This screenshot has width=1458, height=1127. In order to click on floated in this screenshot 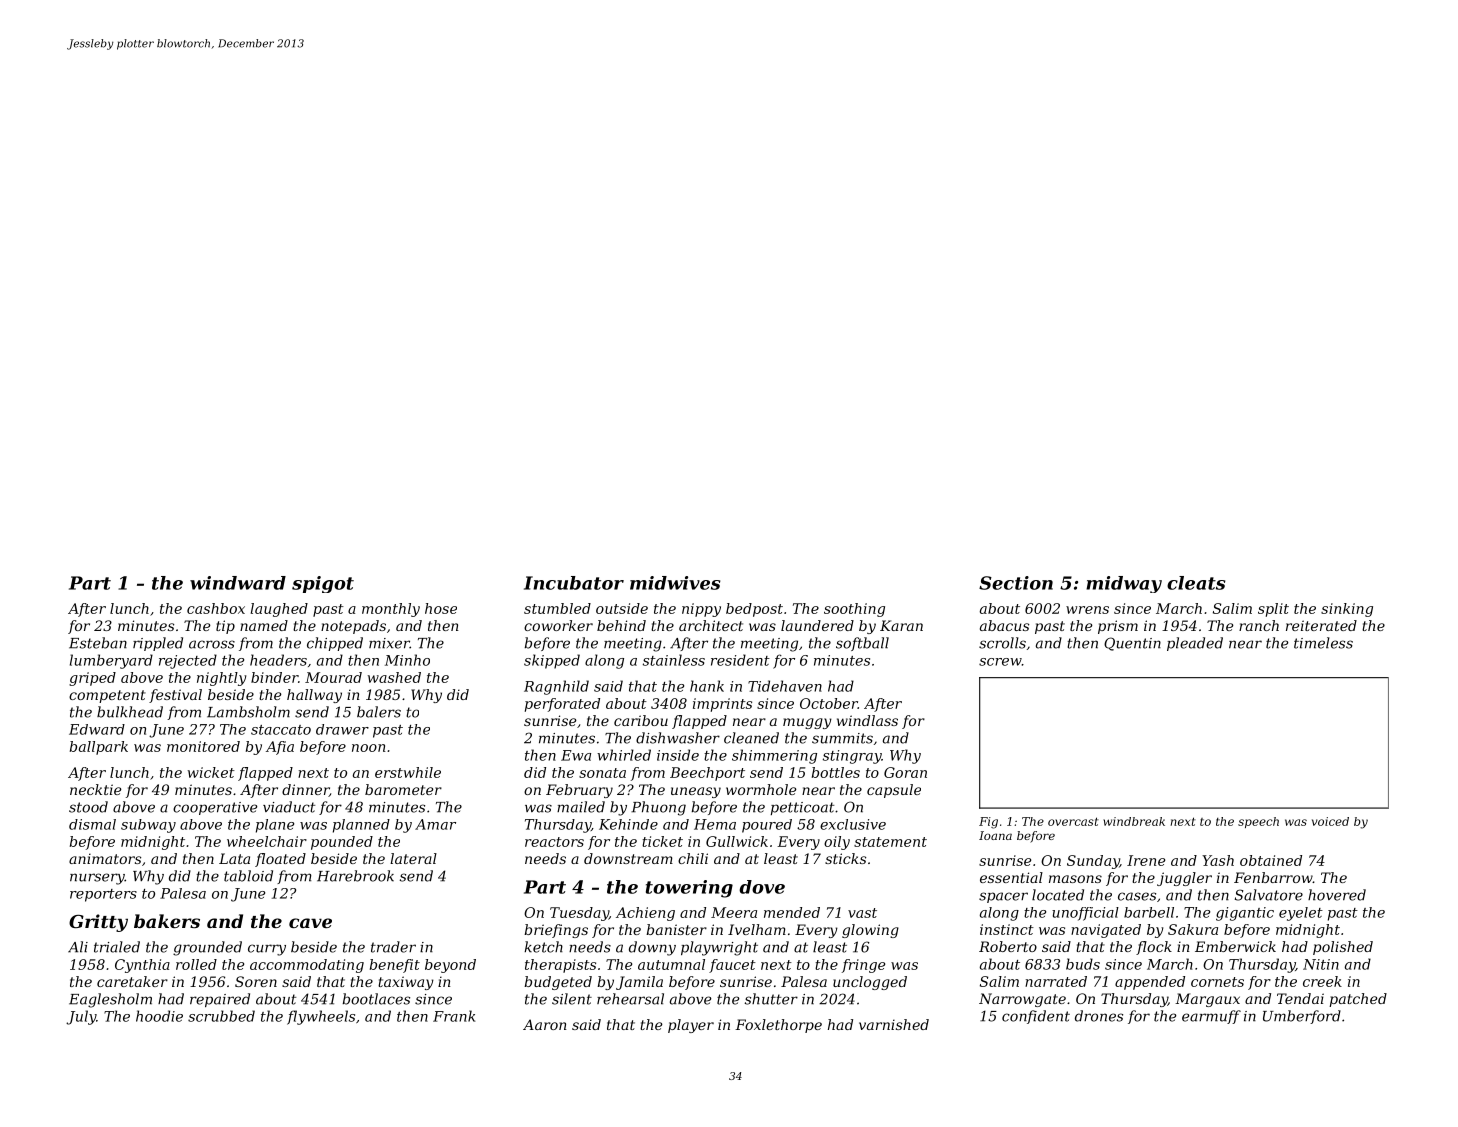, I will do `click(280, 860)`.
